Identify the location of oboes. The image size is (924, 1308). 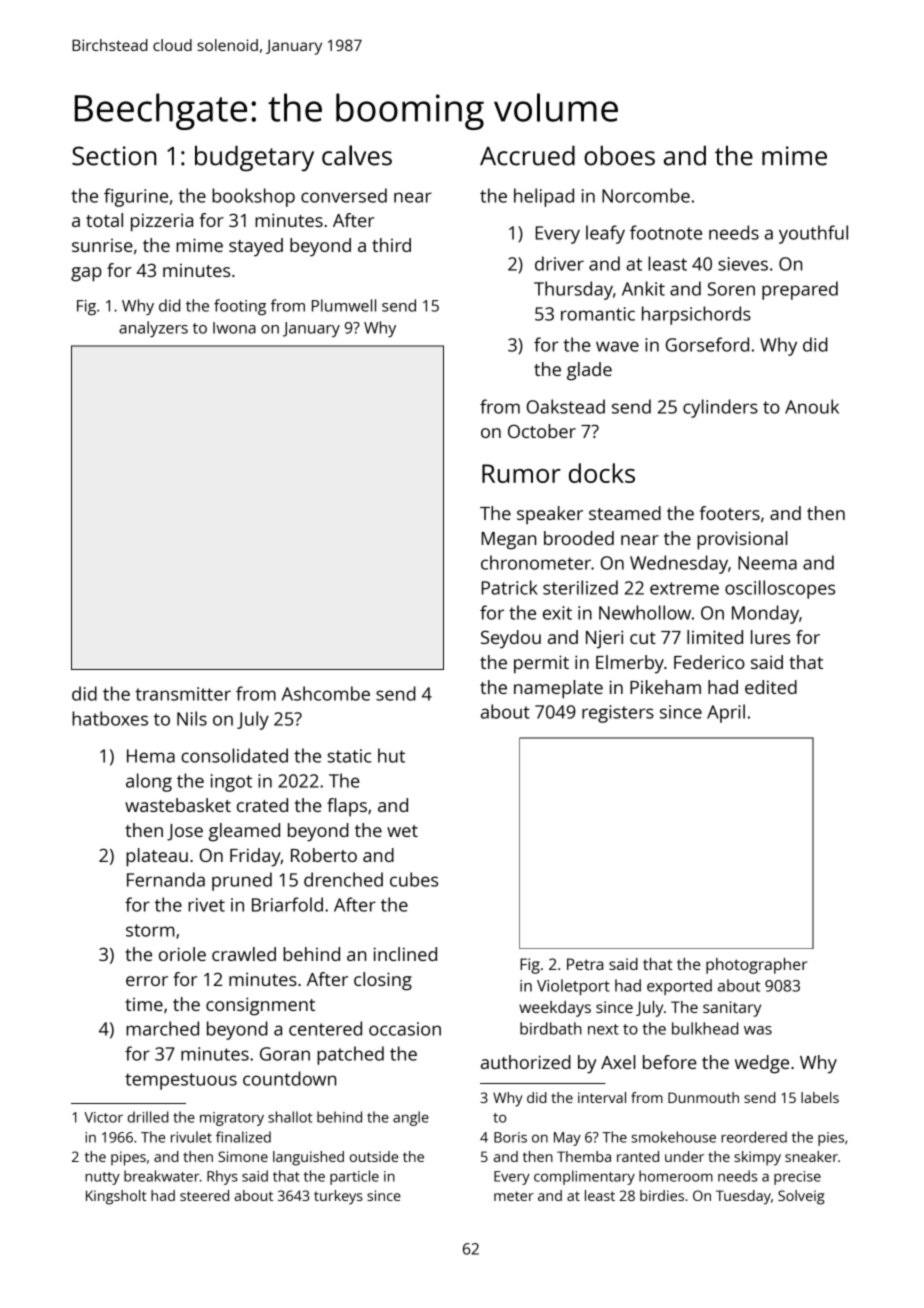
(619, 155).
